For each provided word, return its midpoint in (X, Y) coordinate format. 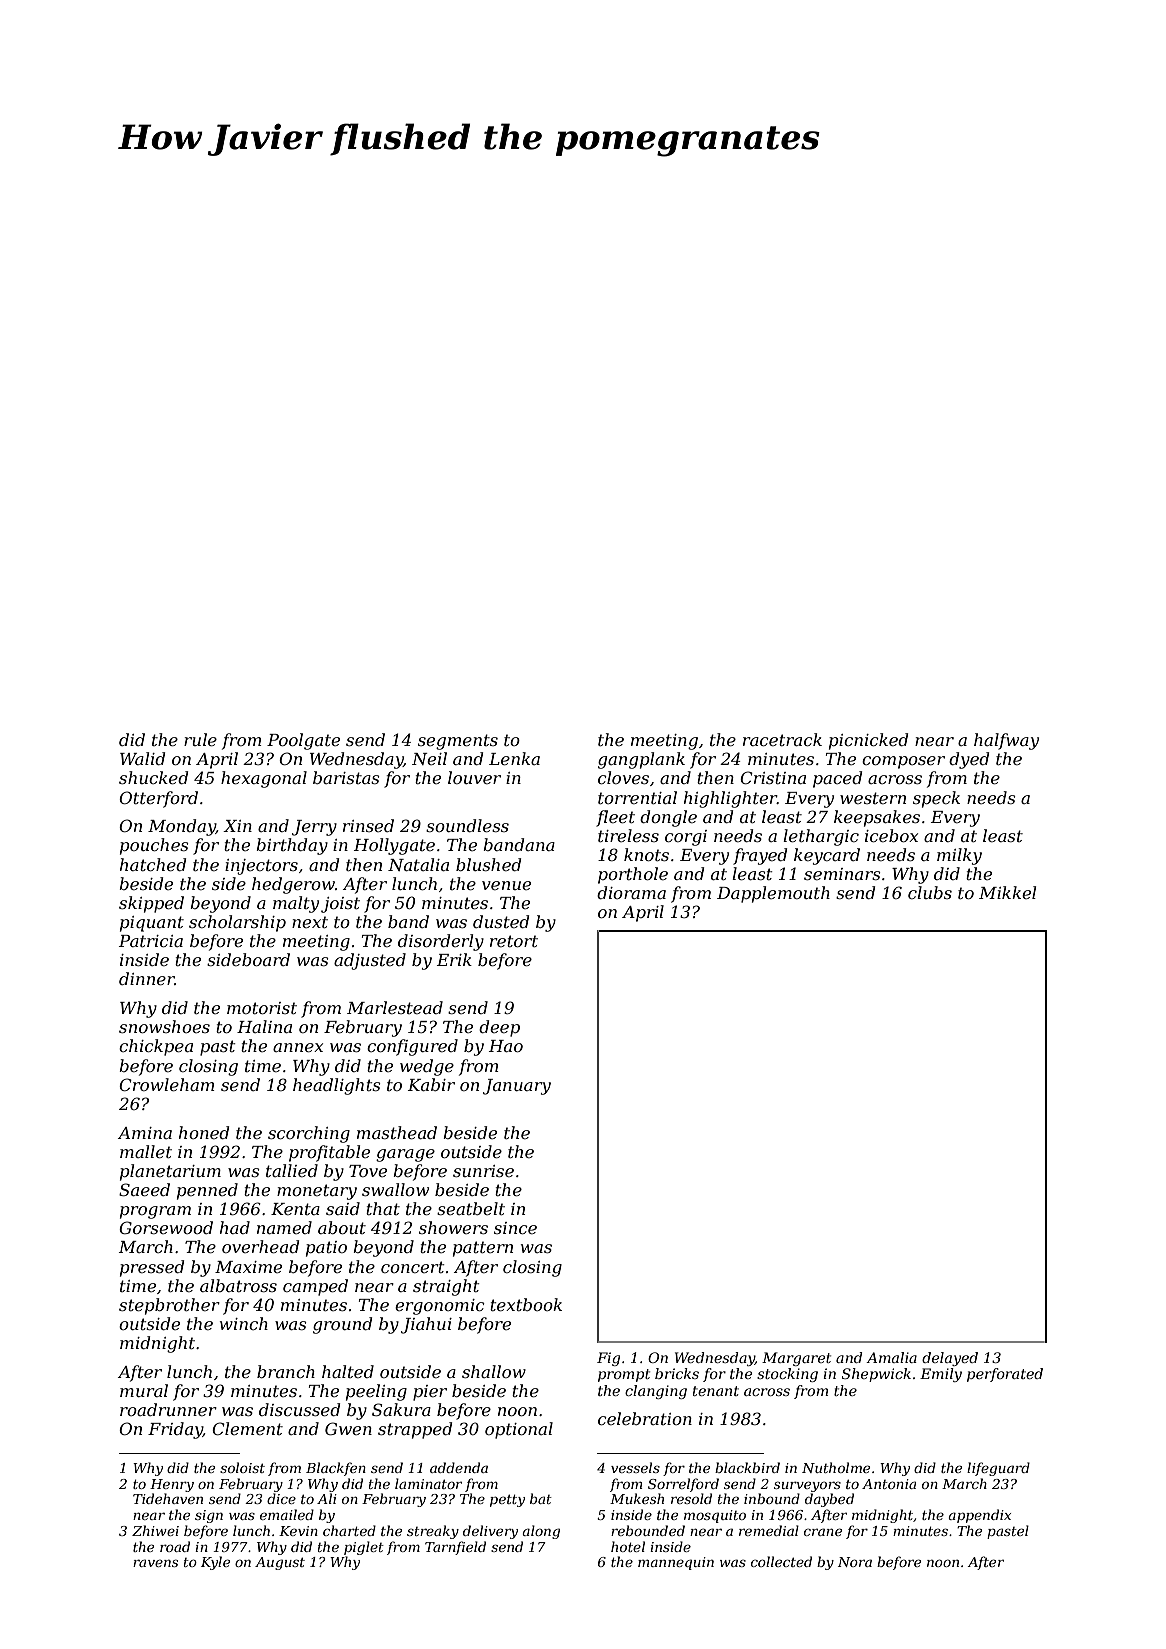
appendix (979, 1516)
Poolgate (303, 741)
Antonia (889, 1484)
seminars (842, 874)
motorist (262, 1008)
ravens (155, 1563)
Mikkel (1007, 892)
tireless (628, 835)
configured (412, 1047)
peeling (376, 1392)
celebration (645, 1418)
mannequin (676, 1563)
